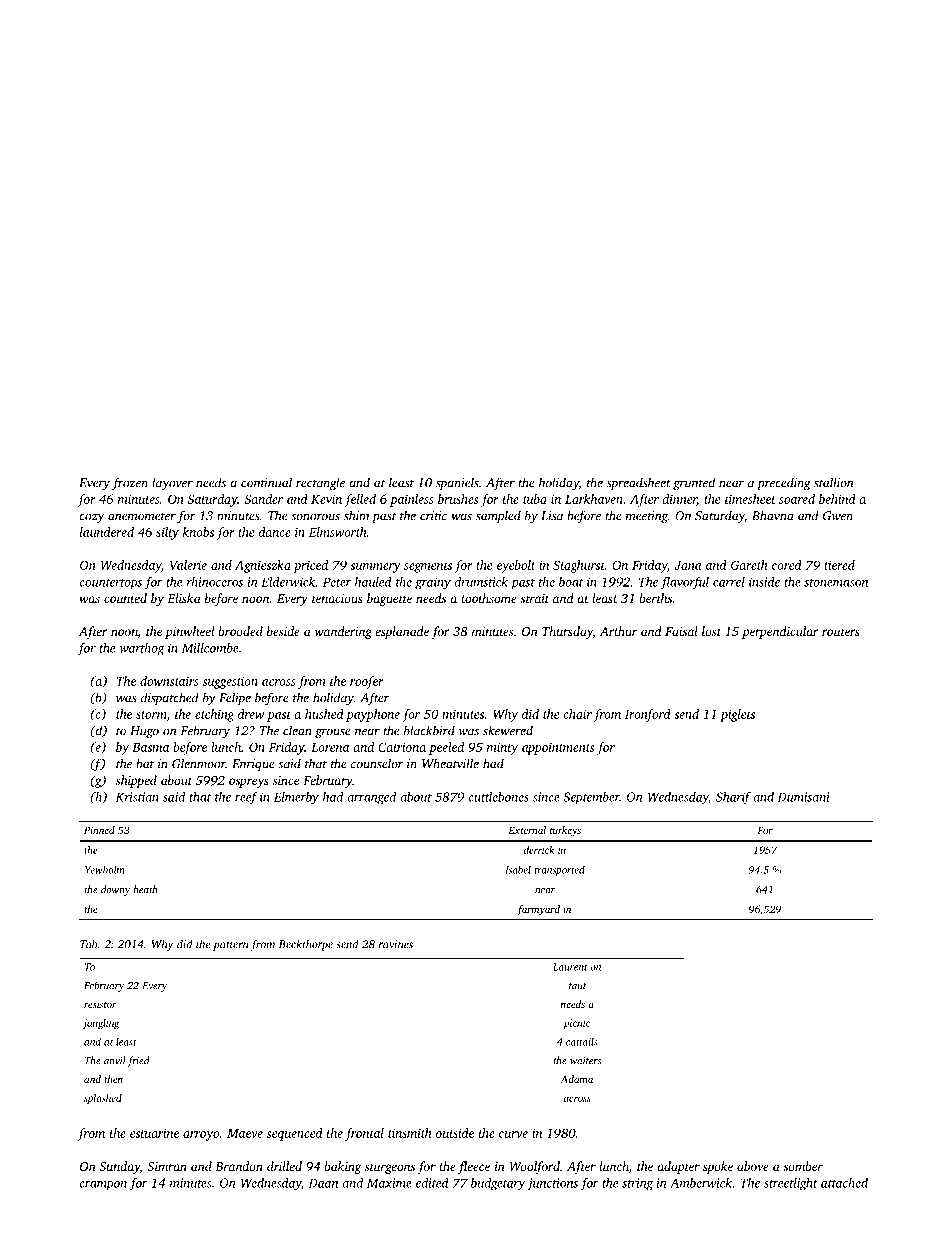  I want to click on spoke, so click(718, 1167).
